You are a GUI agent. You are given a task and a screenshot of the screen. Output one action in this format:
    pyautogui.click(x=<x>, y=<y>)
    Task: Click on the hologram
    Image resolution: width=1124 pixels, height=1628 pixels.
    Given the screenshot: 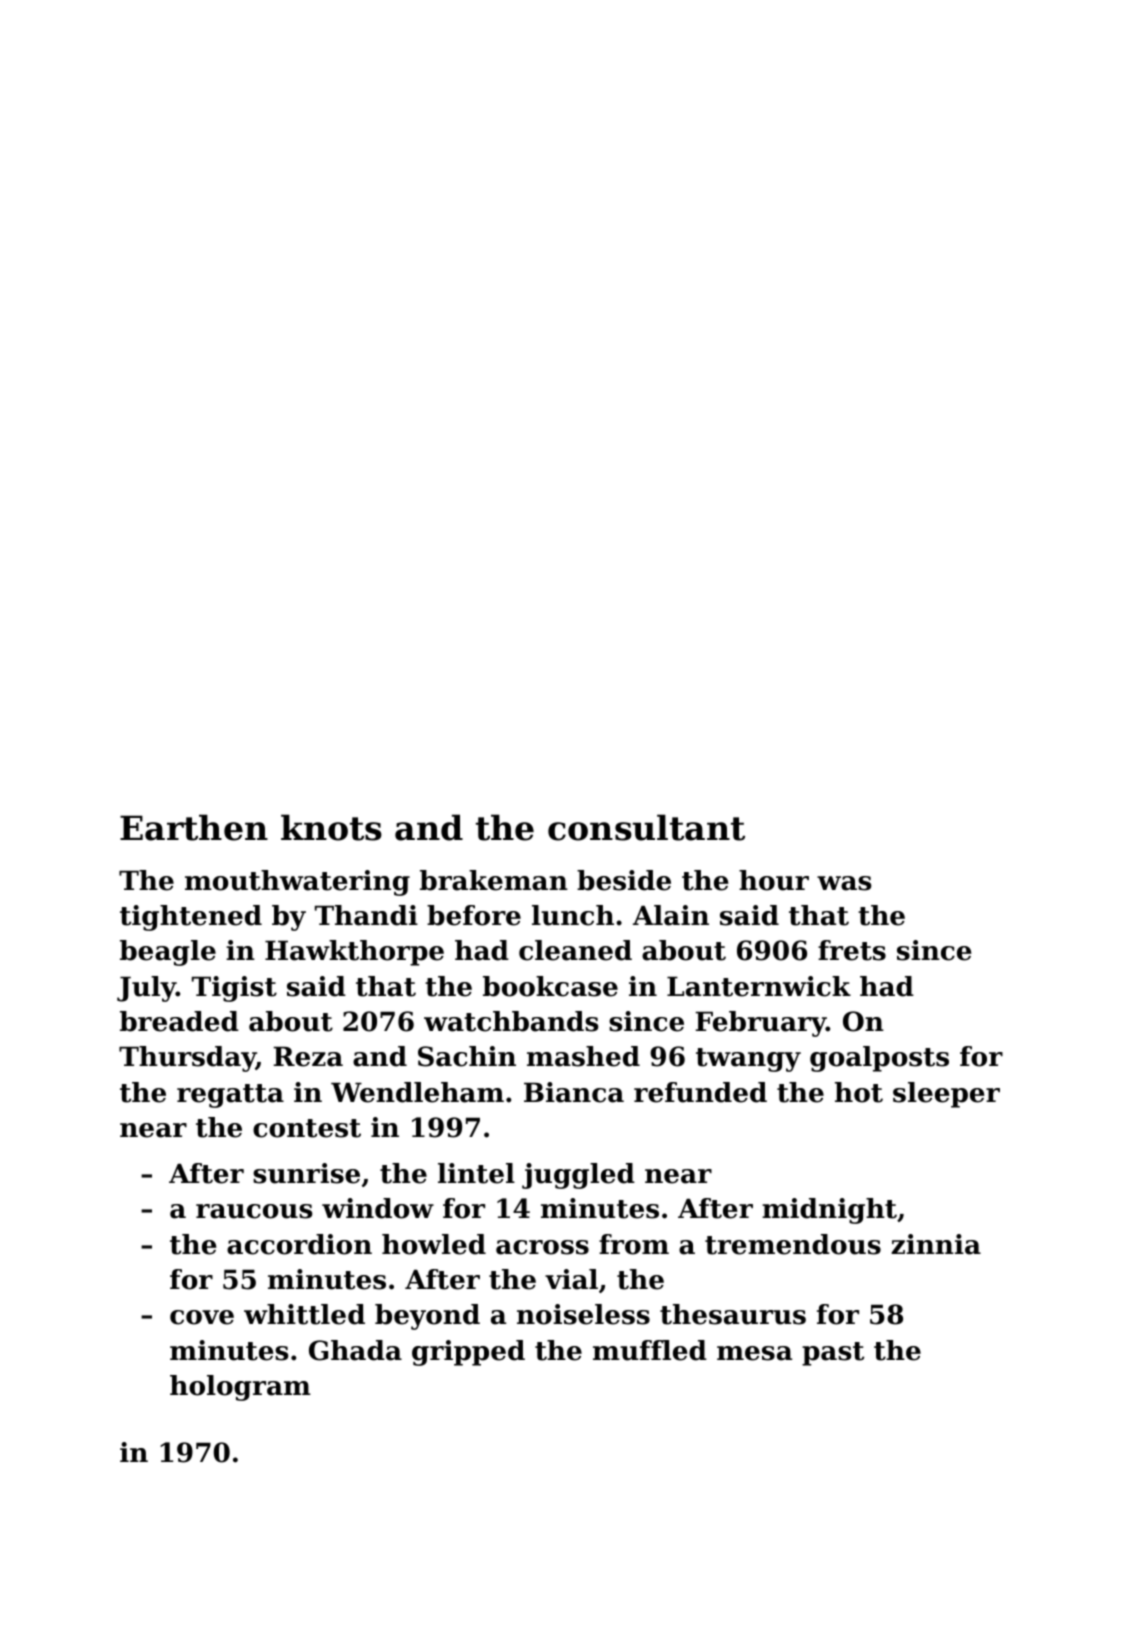 What is the action you would take?
    pyautogui.click(x=240, y=1388)
